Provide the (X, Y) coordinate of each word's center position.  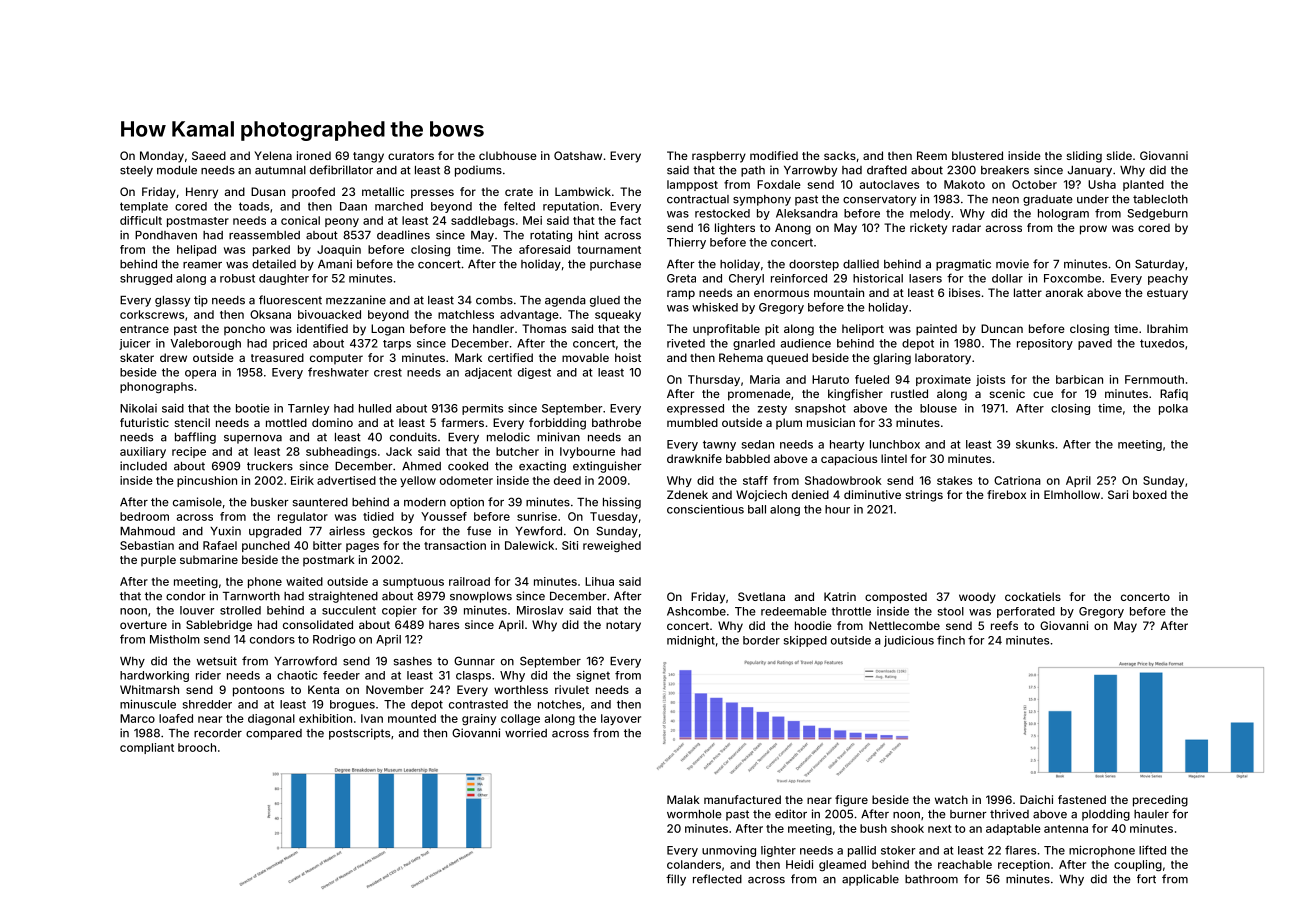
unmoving (729, 851)
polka (1173, 409)
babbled (748, 458)
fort (1146, 879)
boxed (1150, 494)
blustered (977, 155)
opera (200, 374)
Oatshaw (578, 155)
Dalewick (529, 545)
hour (837, 509)
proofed (313, 192)
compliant (147, 748)
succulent (349, 610)
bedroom (144, 516)
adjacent (488, 373)
